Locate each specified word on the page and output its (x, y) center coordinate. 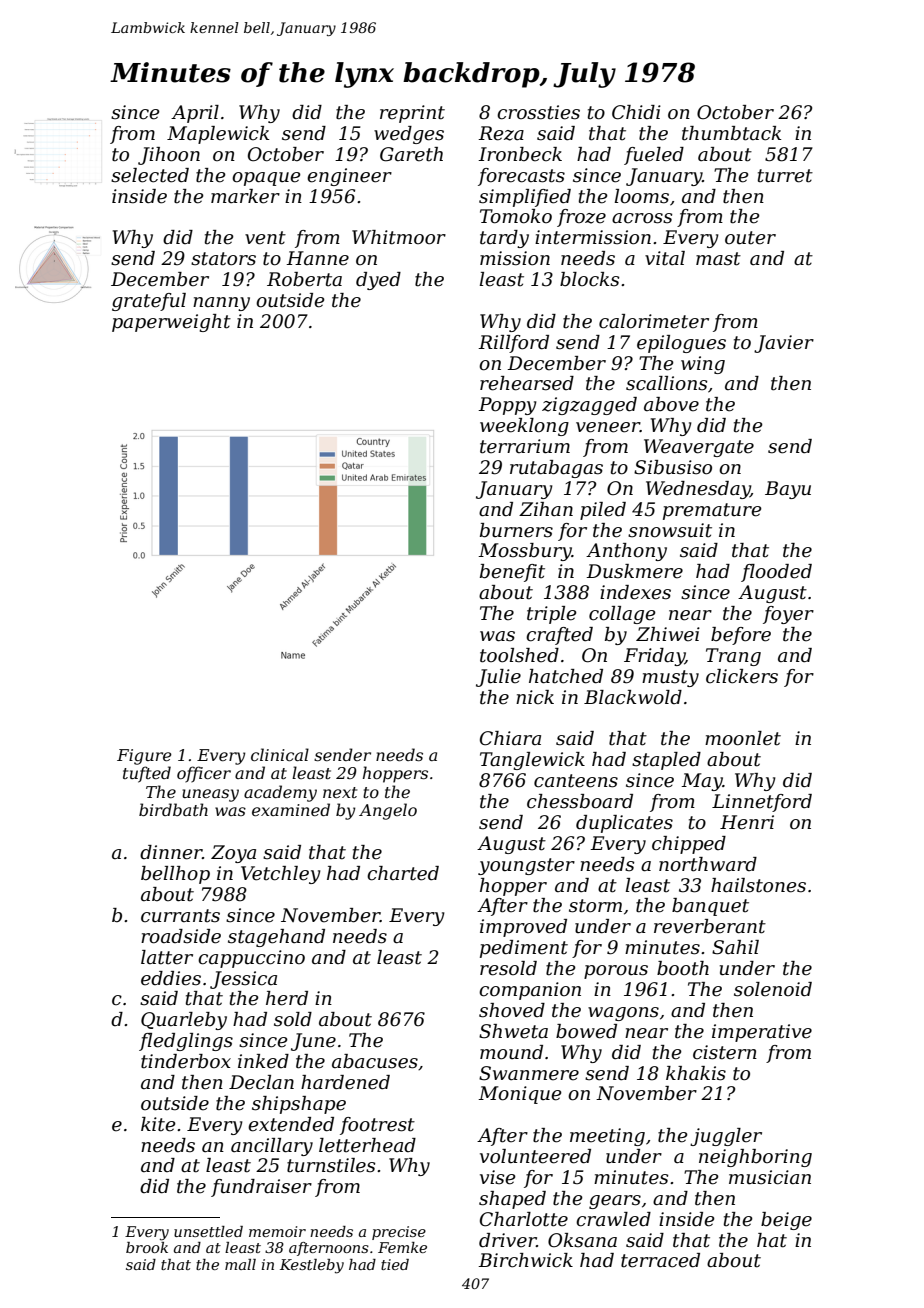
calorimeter (654, 321)
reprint (412, 114)
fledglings (186, 1042)
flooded (776, 573)
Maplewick (218, 135)
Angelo (388, 811)
